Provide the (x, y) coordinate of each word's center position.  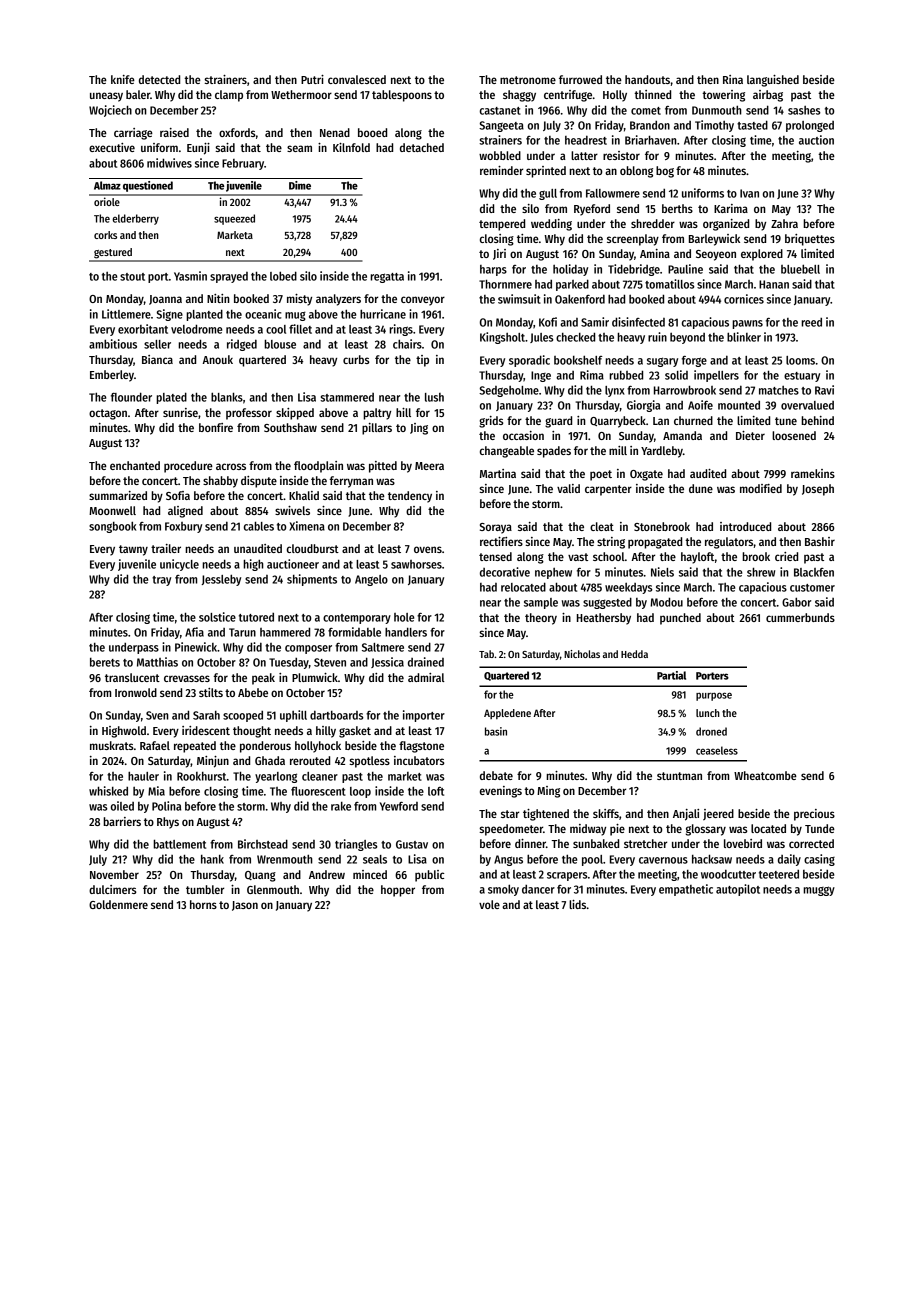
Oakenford (580, 299)
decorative (505, 572)
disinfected (638, 322)
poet (601, 475)
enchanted (135, 465)
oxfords (237, 132)
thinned (652, 94)
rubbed (626, 375)
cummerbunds (800, 617)
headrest (586, 140)
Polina (166, 806)
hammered (285, 632)
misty (299, 300)
